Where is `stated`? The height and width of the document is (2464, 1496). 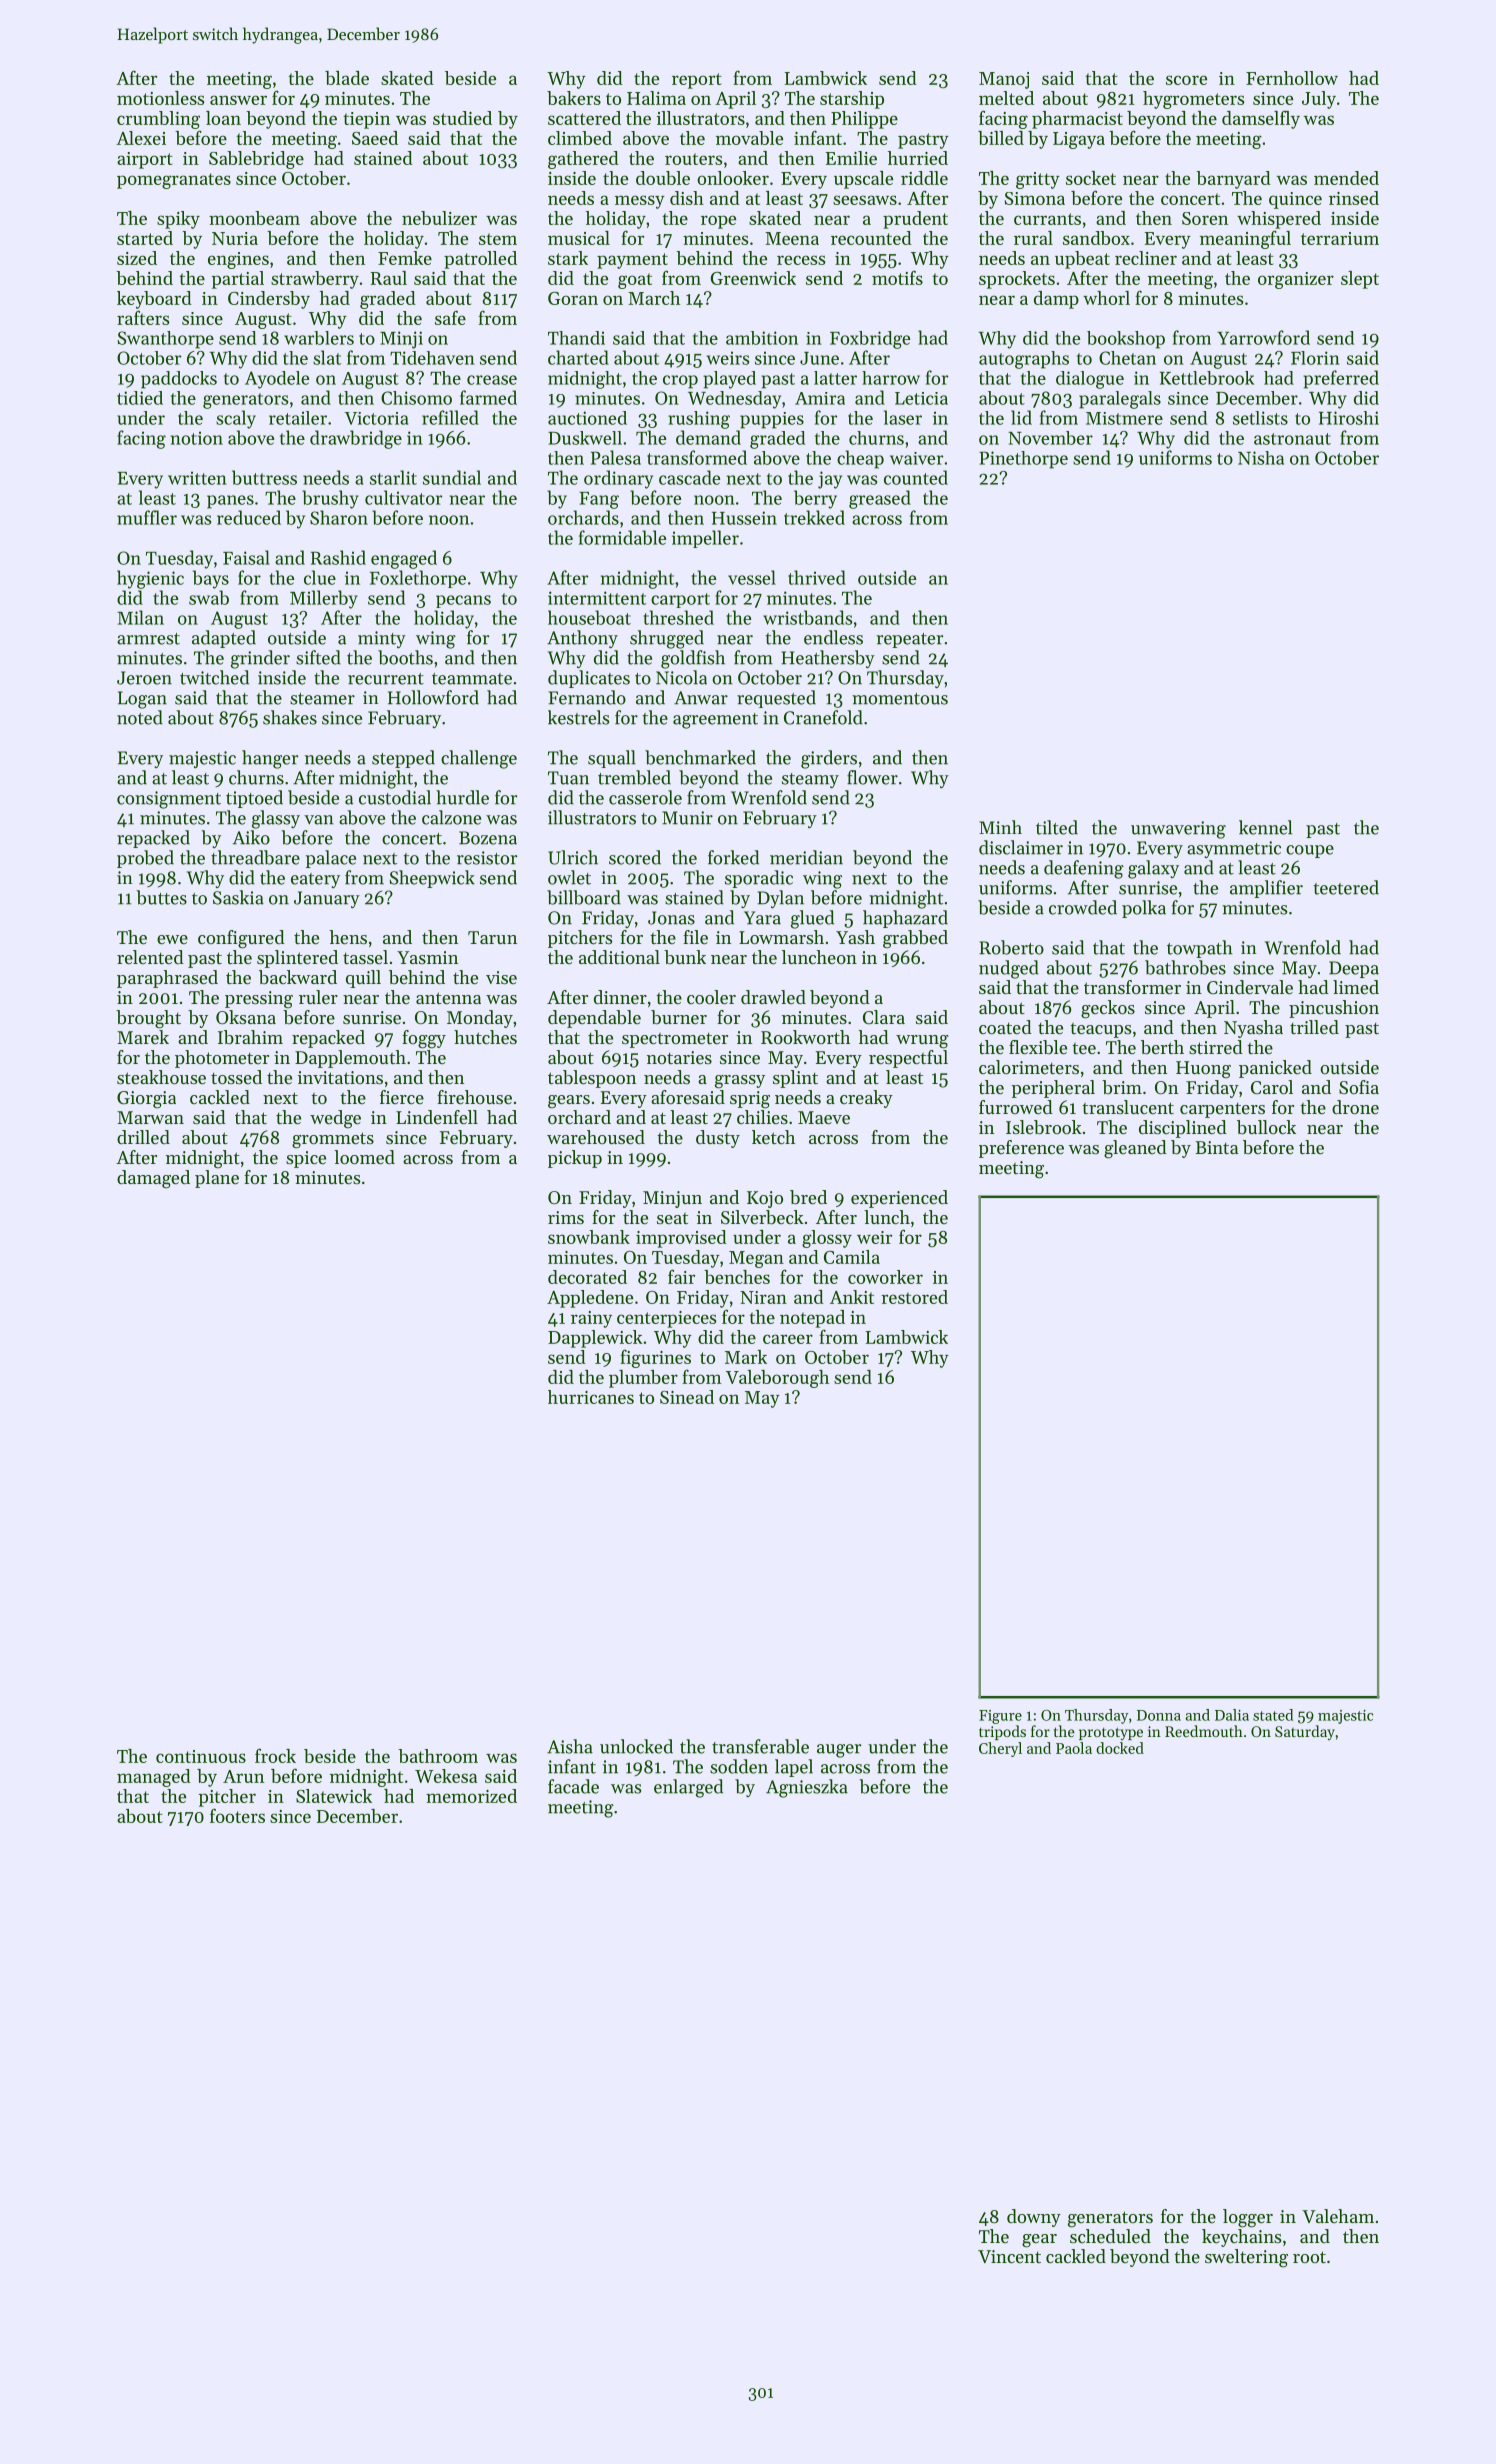
stated is located at coordinates (1273, 1715).
